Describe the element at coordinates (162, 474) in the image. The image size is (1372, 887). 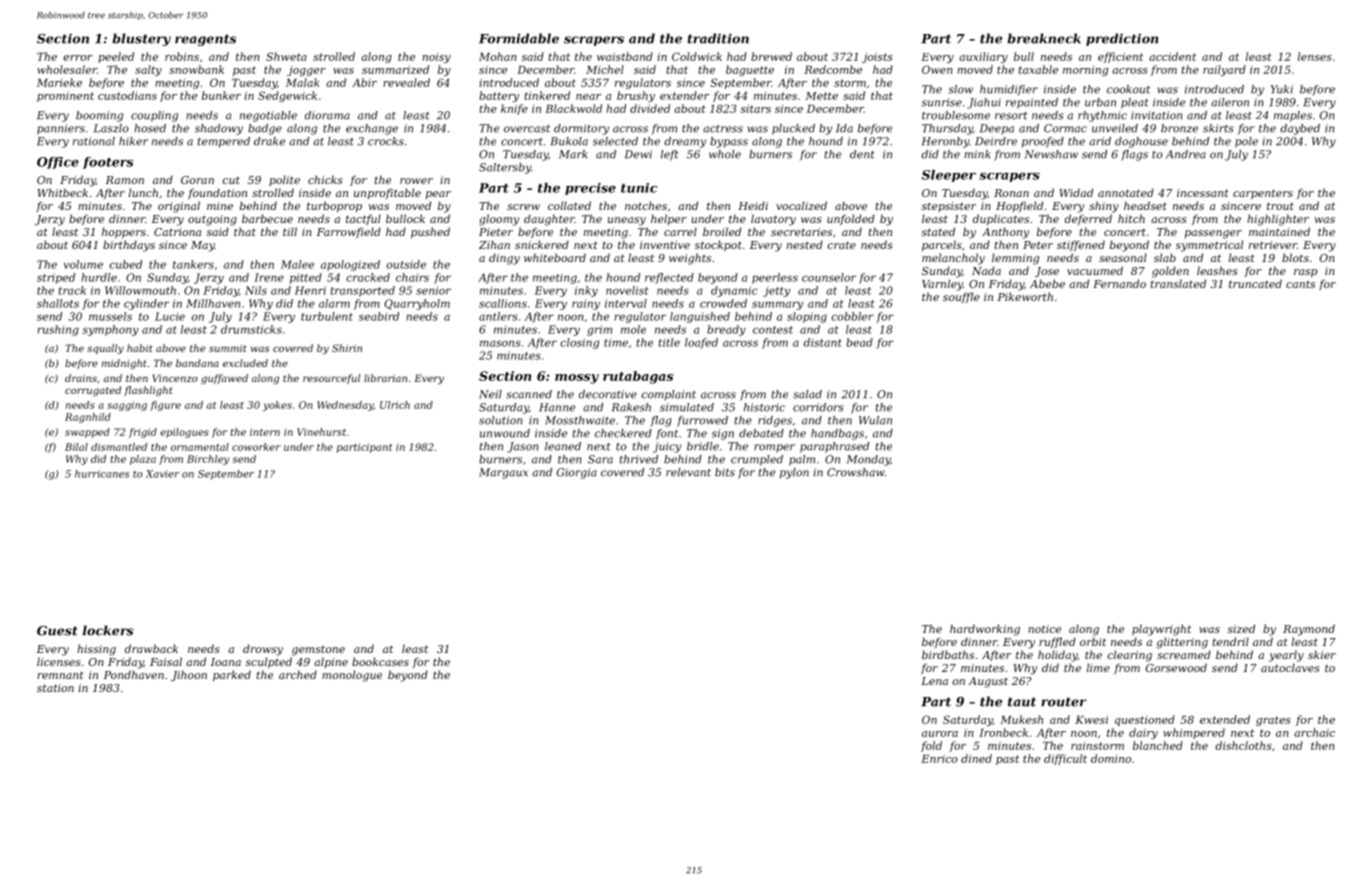
I see `Xavier` at that location.
